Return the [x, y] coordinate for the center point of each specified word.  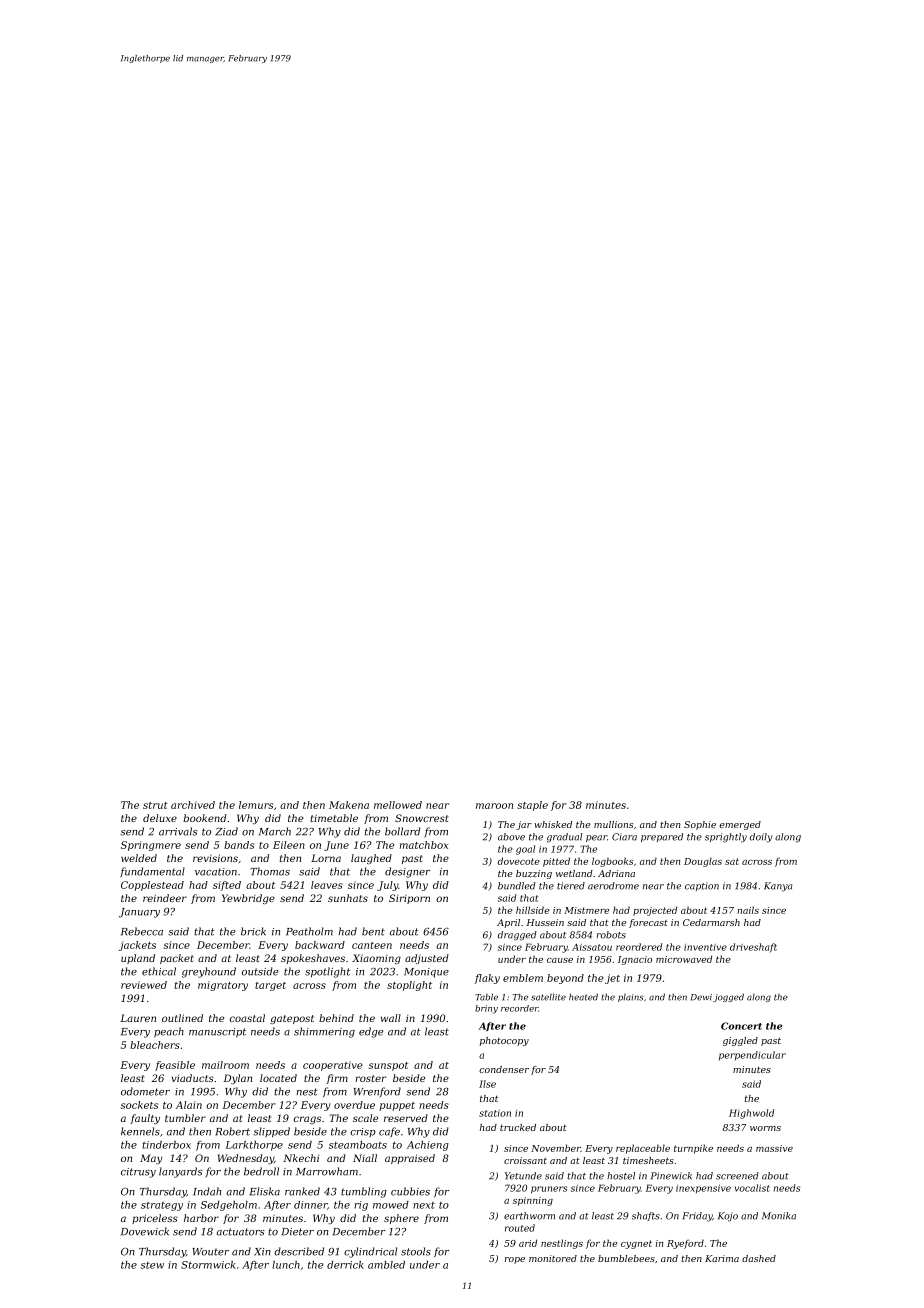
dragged [517, 936]
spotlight [327, 972]
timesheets [648, 1160]
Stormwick [208, 1265]
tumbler [185, 1118]
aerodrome [613, 886]
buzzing [534, 874]
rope [515, 1260]
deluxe [160, 818]
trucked [518, 1127]
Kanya [778, 887]
